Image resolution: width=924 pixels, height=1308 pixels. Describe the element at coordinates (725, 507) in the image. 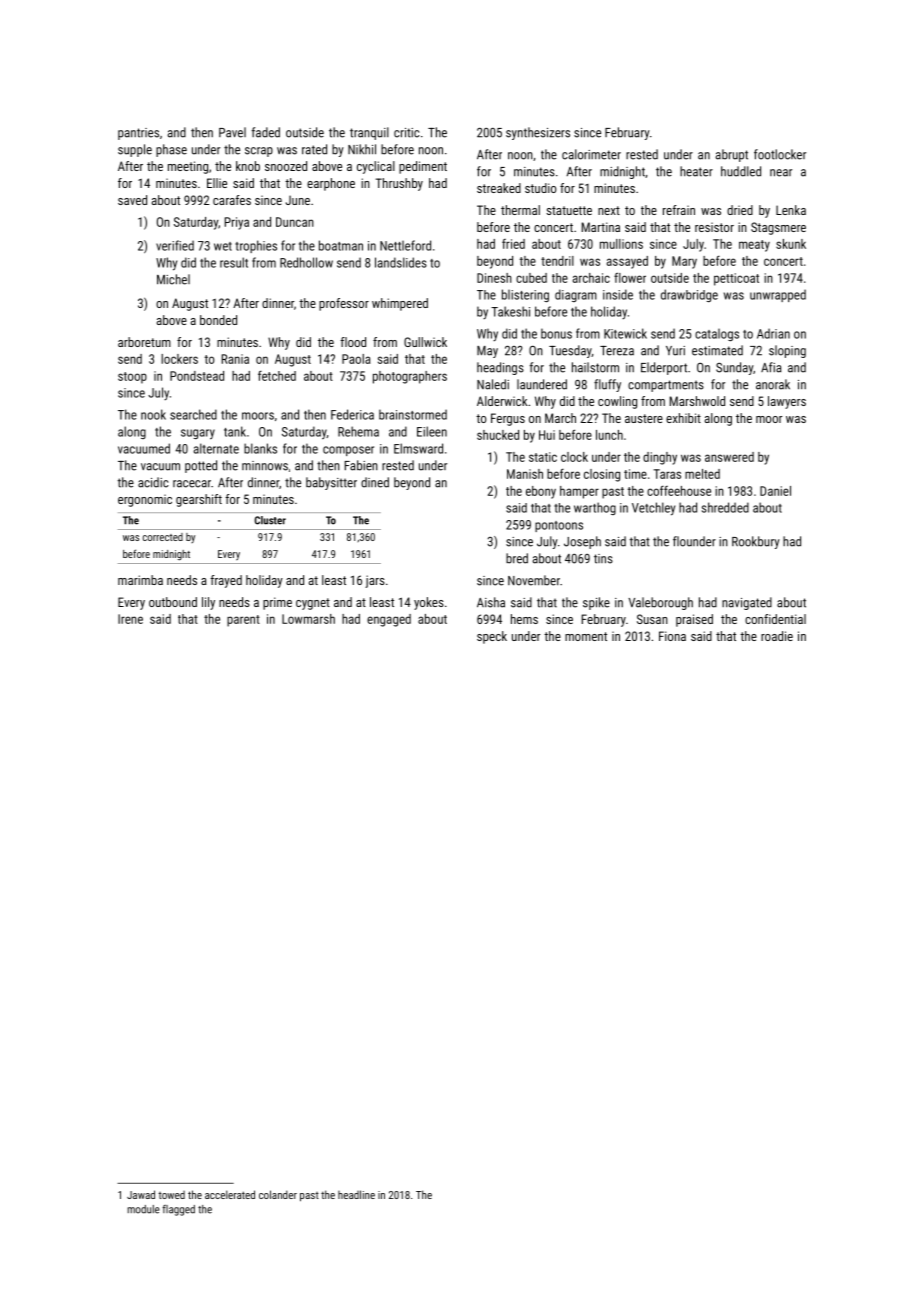

I see `shredded` at that location.
